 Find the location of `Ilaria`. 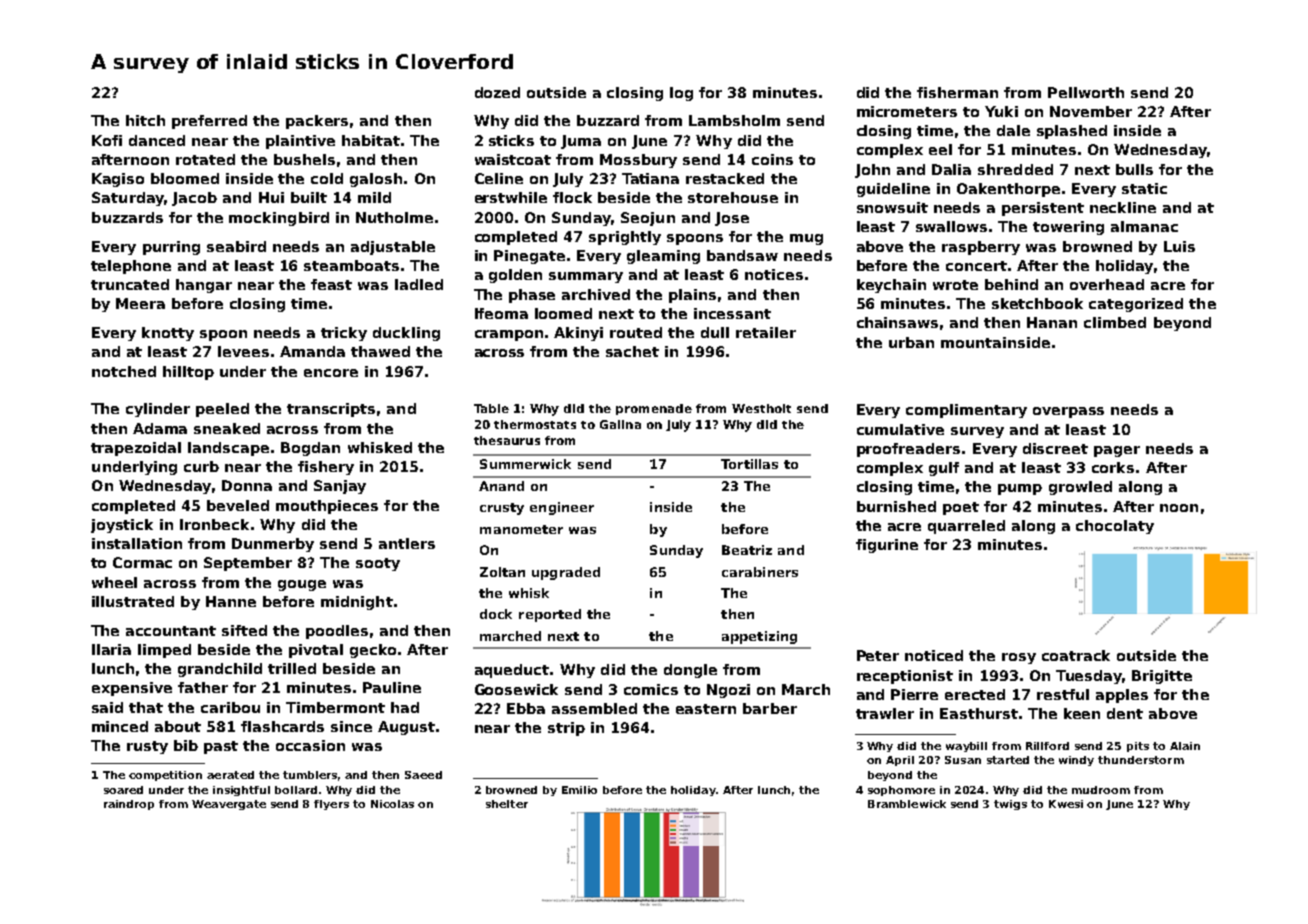

Ilaria is located at coordinates (111, 649).
